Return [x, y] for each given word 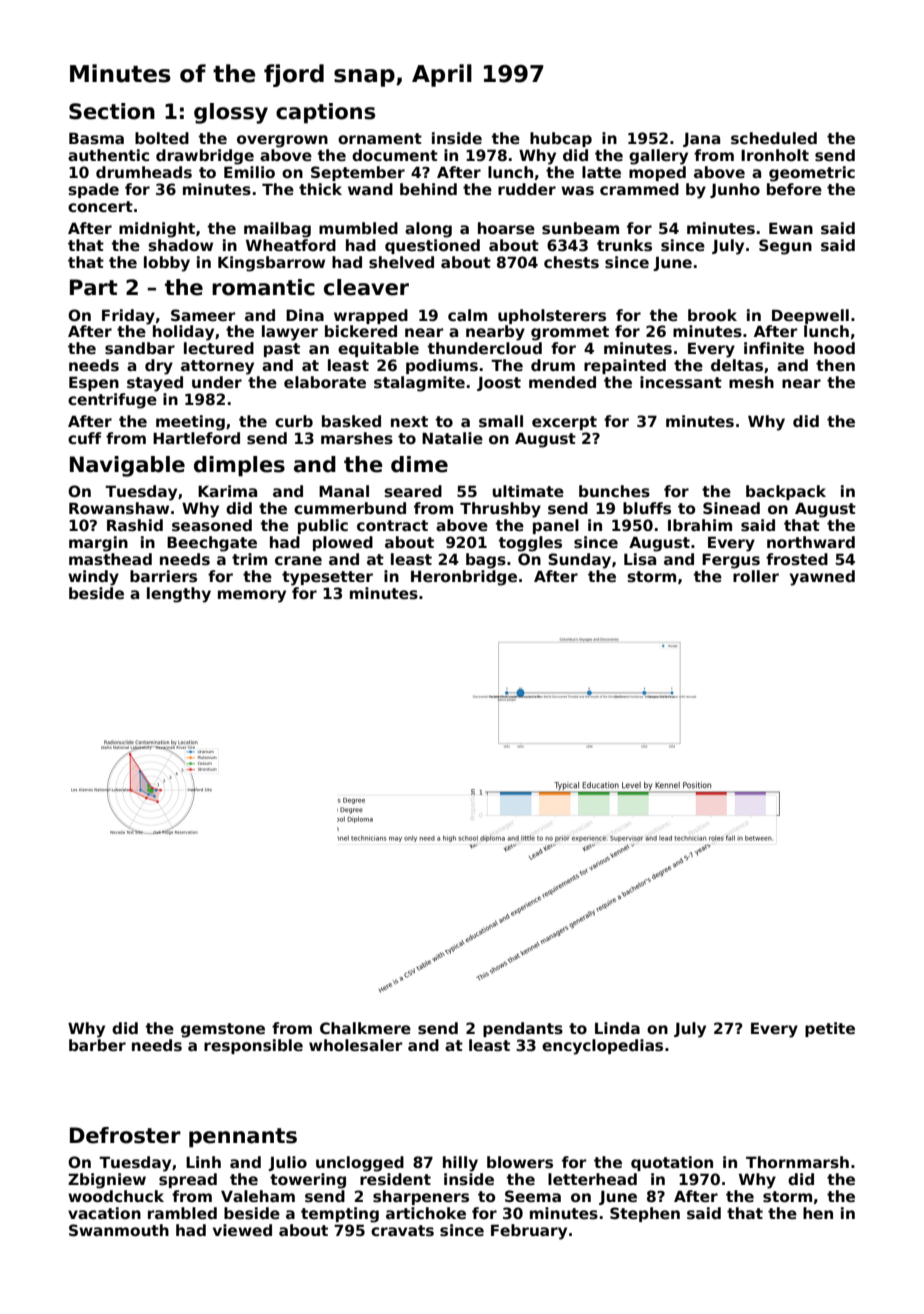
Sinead [731, 508]
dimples [239, 466]
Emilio [249, 172]
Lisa [640, 559]
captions [325, 113]
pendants [523, 1029]
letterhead [592, 1179]
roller [756, 576]
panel [556, 526]
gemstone [223, 1030]
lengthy [179, 595]
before [794, 189]
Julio [287, 1163]
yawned [822, 578]
